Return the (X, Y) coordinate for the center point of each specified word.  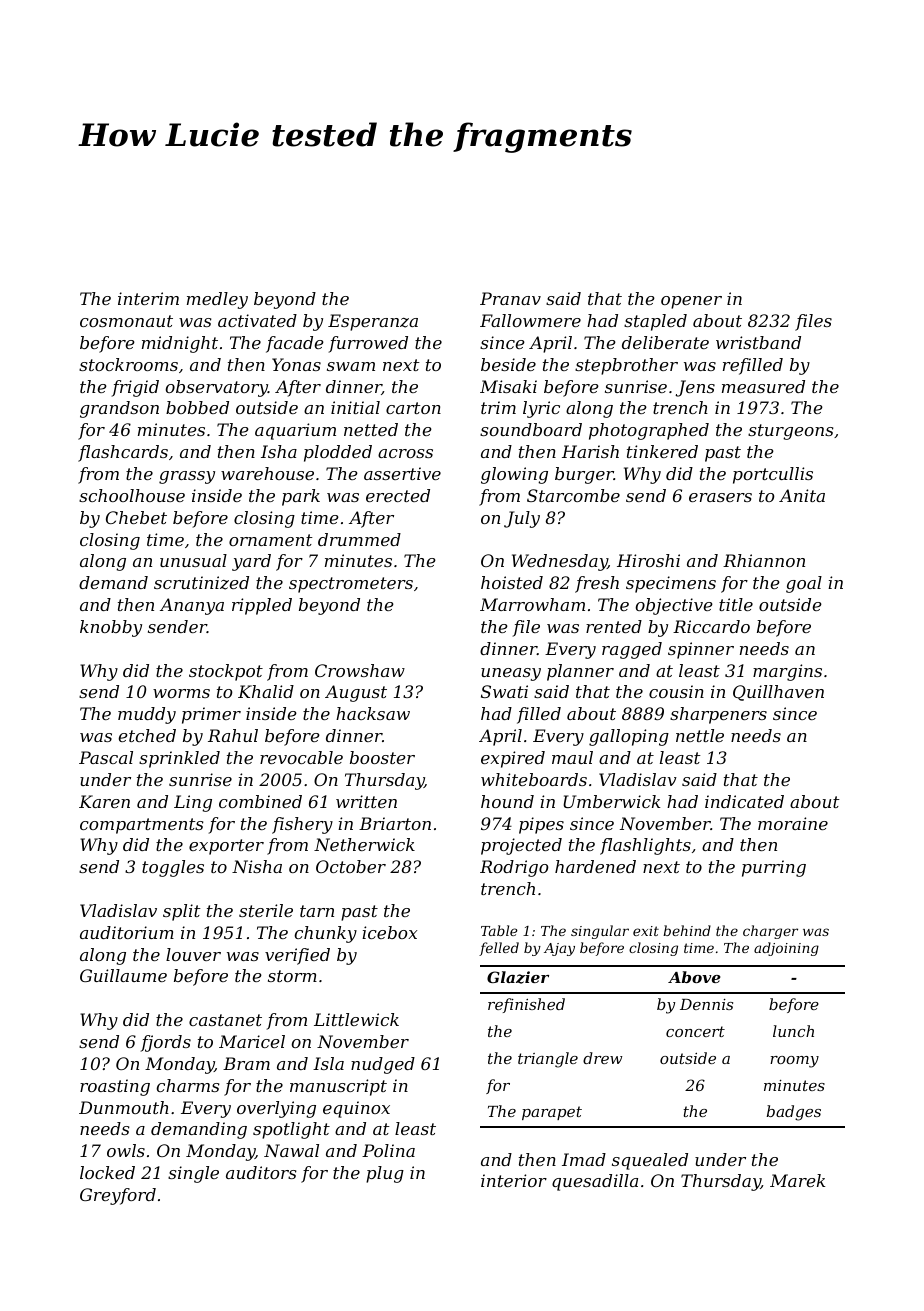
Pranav (510, 298)
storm (292, 976)
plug (385, 1174)
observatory (217, 388)
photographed (649, 431)
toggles (173, 868)
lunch (793, 1031)
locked (107, 1172)
